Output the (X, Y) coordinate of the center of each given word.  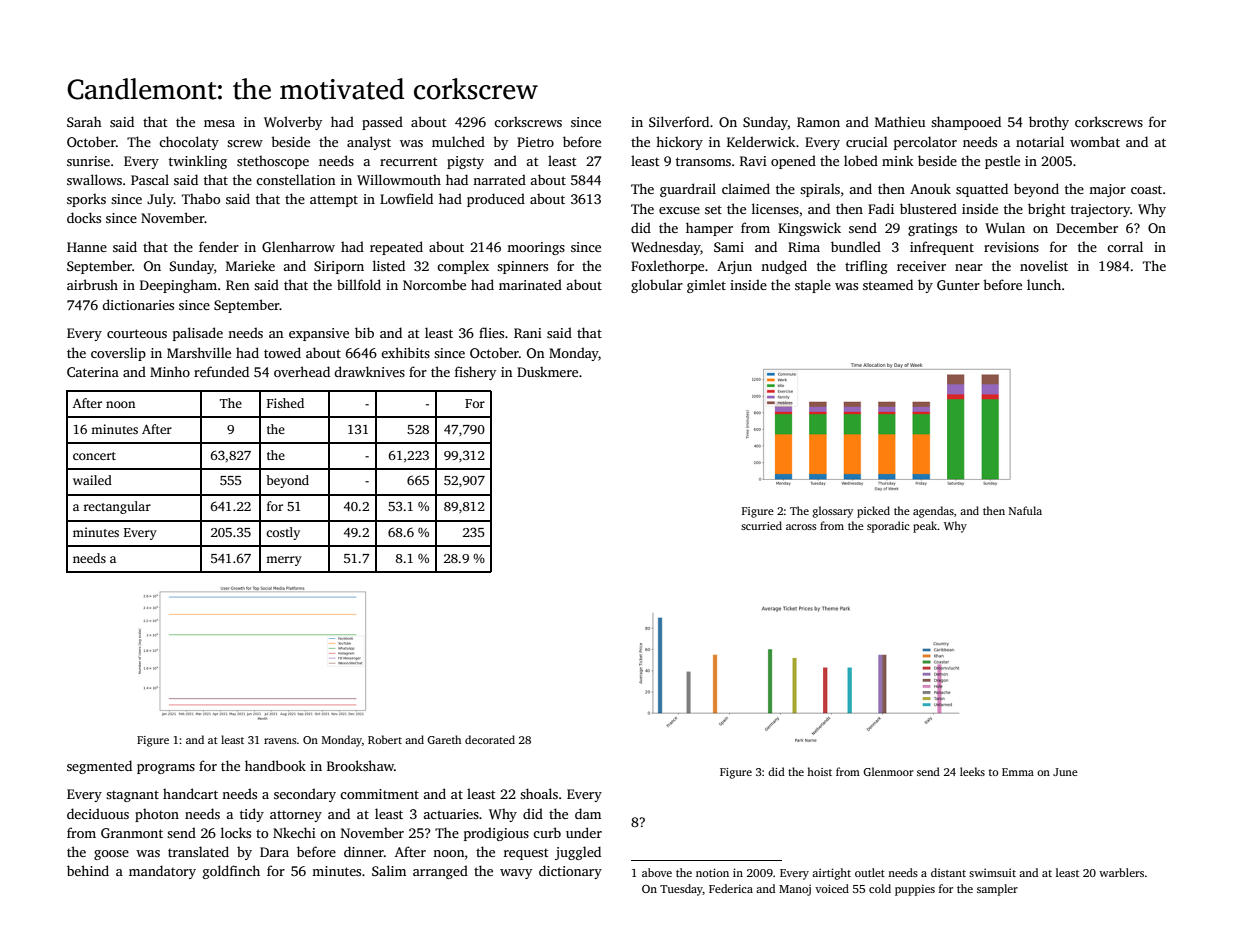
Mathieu (900, 121)
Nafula (1025, 510)
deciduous (98, 813)
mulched (458, 141)
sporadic (888, 527)
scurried (761, 525)
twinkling (198, 162)
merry (284, 561)
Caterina (93, 372)
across (801, 527)
